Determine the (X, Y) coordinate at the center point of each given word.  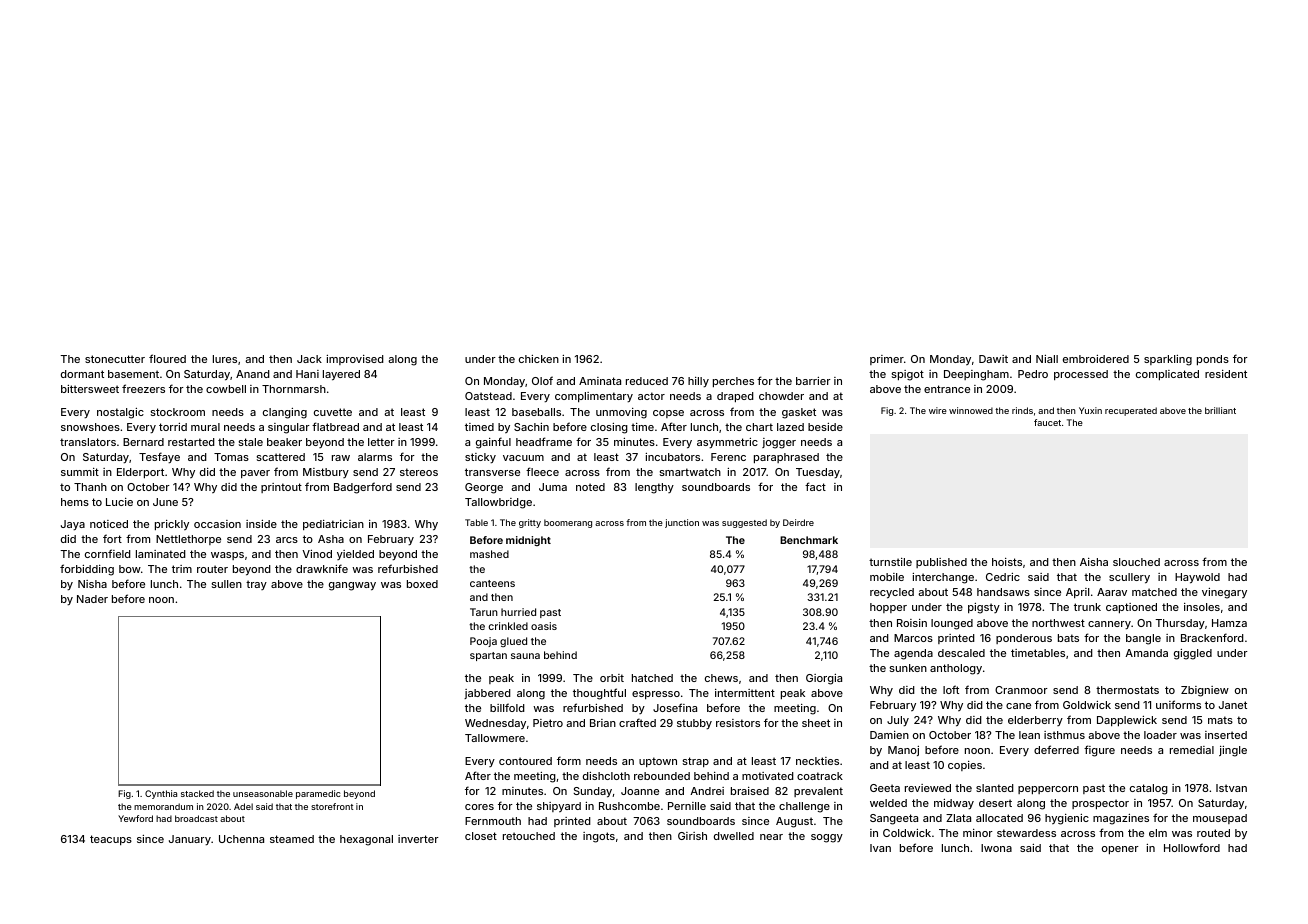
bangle (1143, 639)
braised (750, 791)
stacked (197, 793)
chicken (539, 359)
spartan (488, 656)
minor (978, 833)
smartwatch (690, 472)
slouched (1136, 562)
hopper (888, 608)
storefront (332, 806)
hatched (652, 678)
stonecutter (115, 359)
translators (88, 442)
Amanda (1146, 653)
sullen (226, 584)
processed (1081, 375)
